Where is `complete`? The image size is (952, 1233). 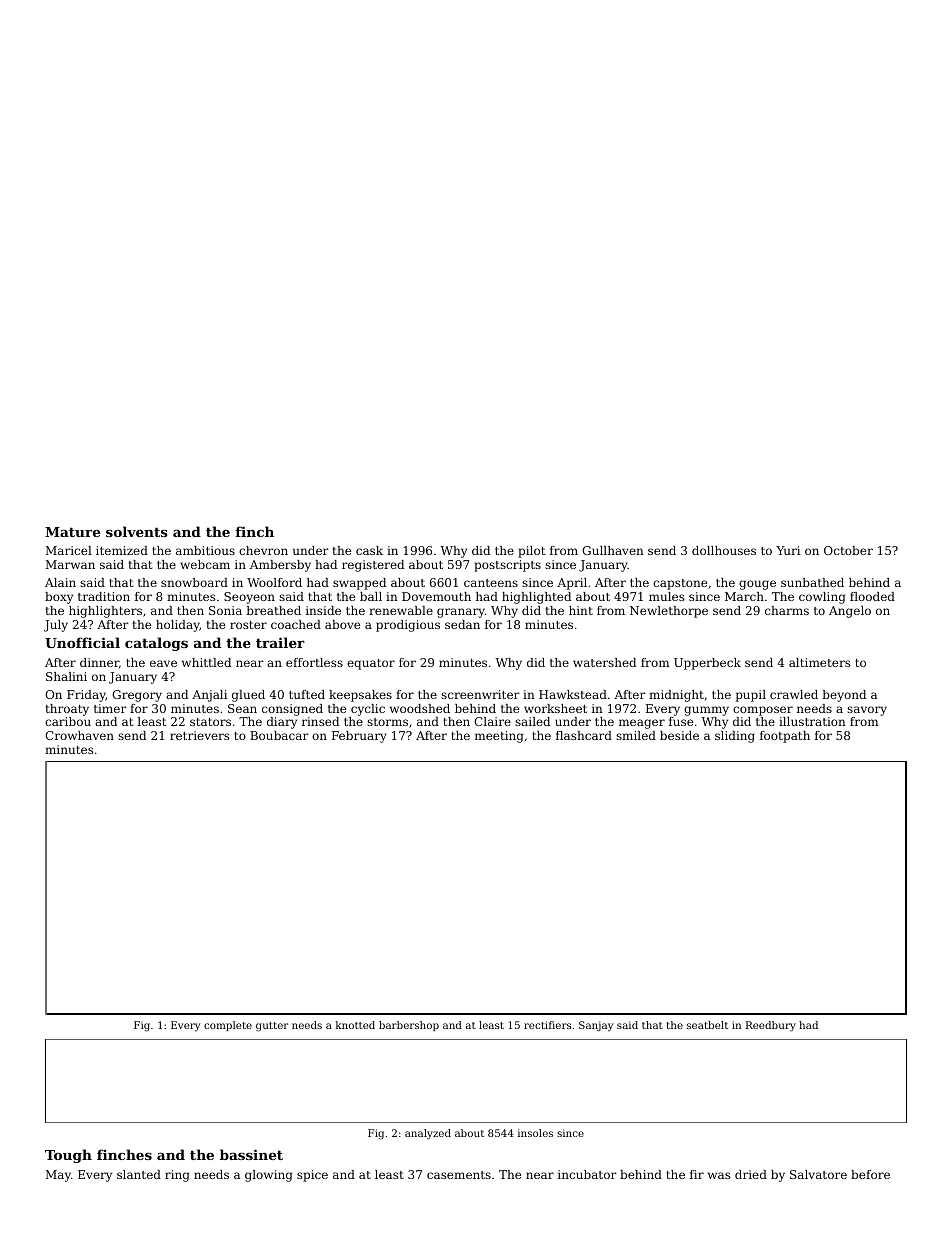 complete is located at coordinates (228, 1026).
